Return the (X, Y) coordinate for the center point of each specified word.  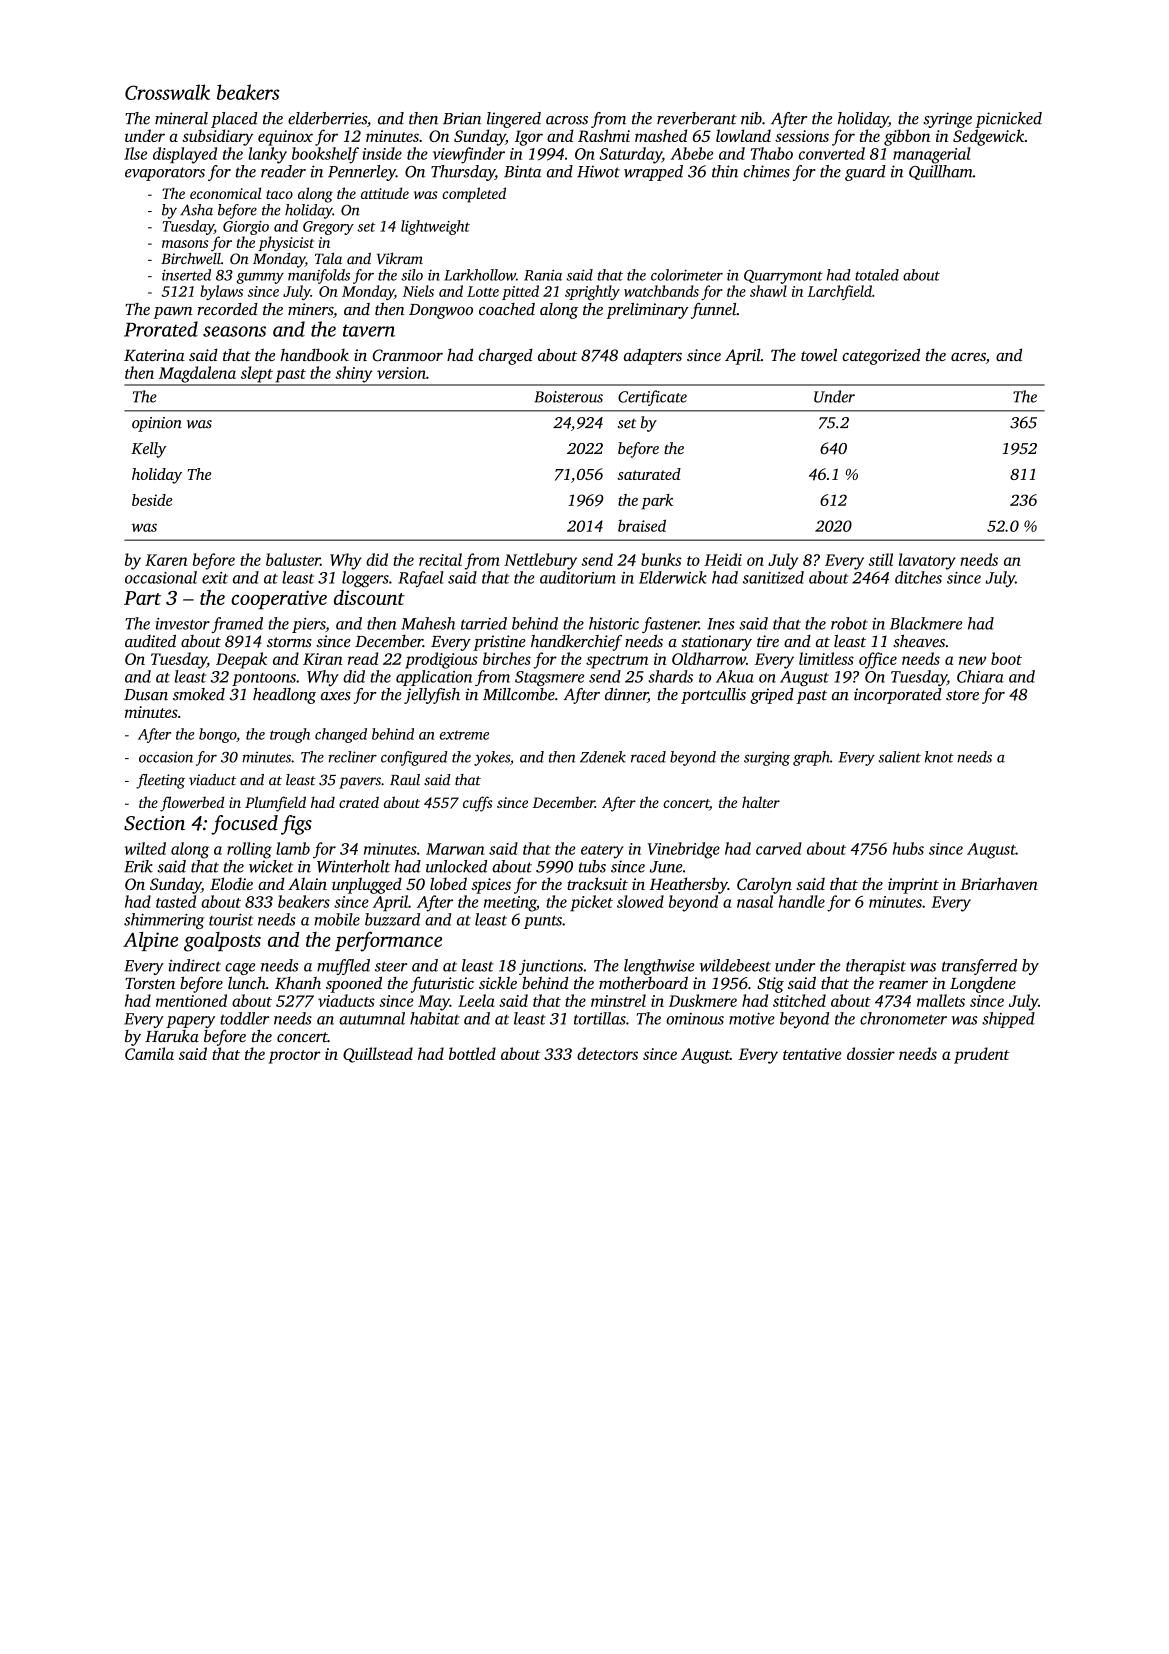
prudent (982, 1055)
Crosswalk (167, 92)
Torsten (150, 983)
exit (215, 578)
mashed (661, 135)
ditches (918, 577)
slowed (640, 901)
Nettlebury (540, 561)
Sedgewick (988, 137)
